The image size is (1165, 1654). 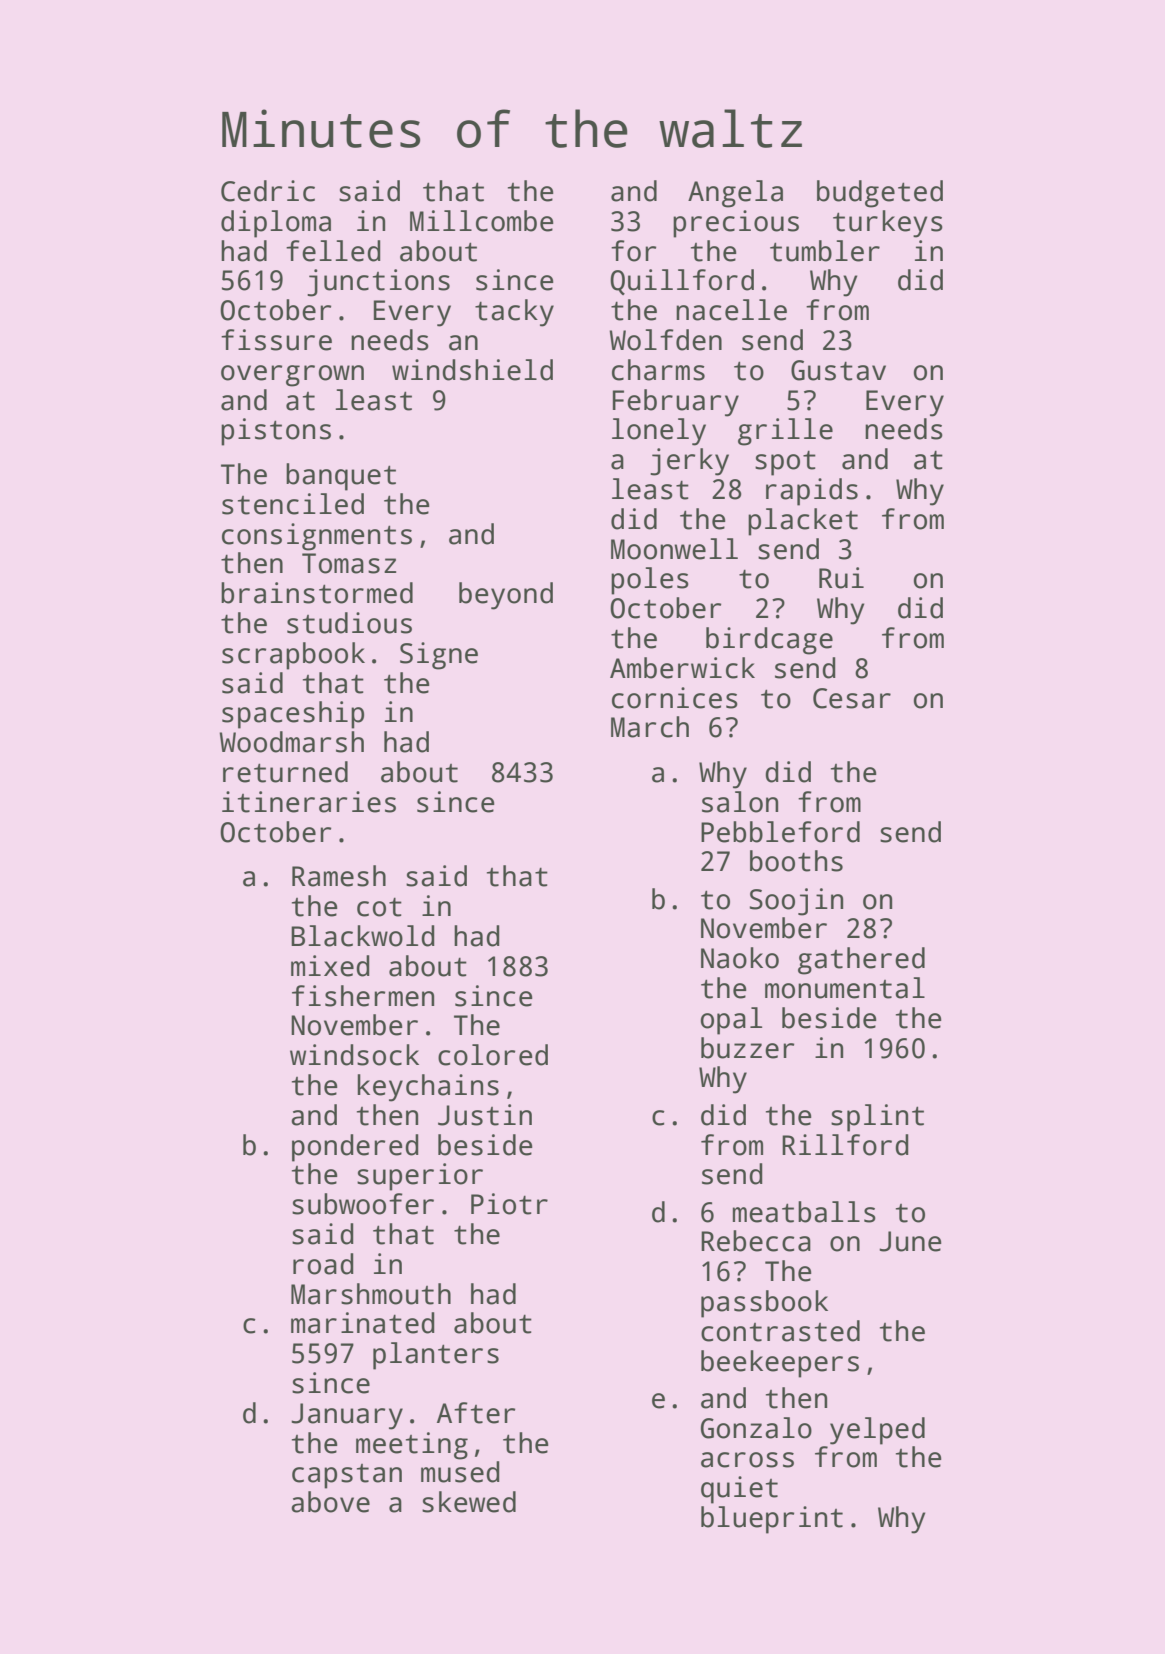 What do you see at coordinates (845, 1145) in the document?
I see `Rillford` at bounding box center [845, 1145].
